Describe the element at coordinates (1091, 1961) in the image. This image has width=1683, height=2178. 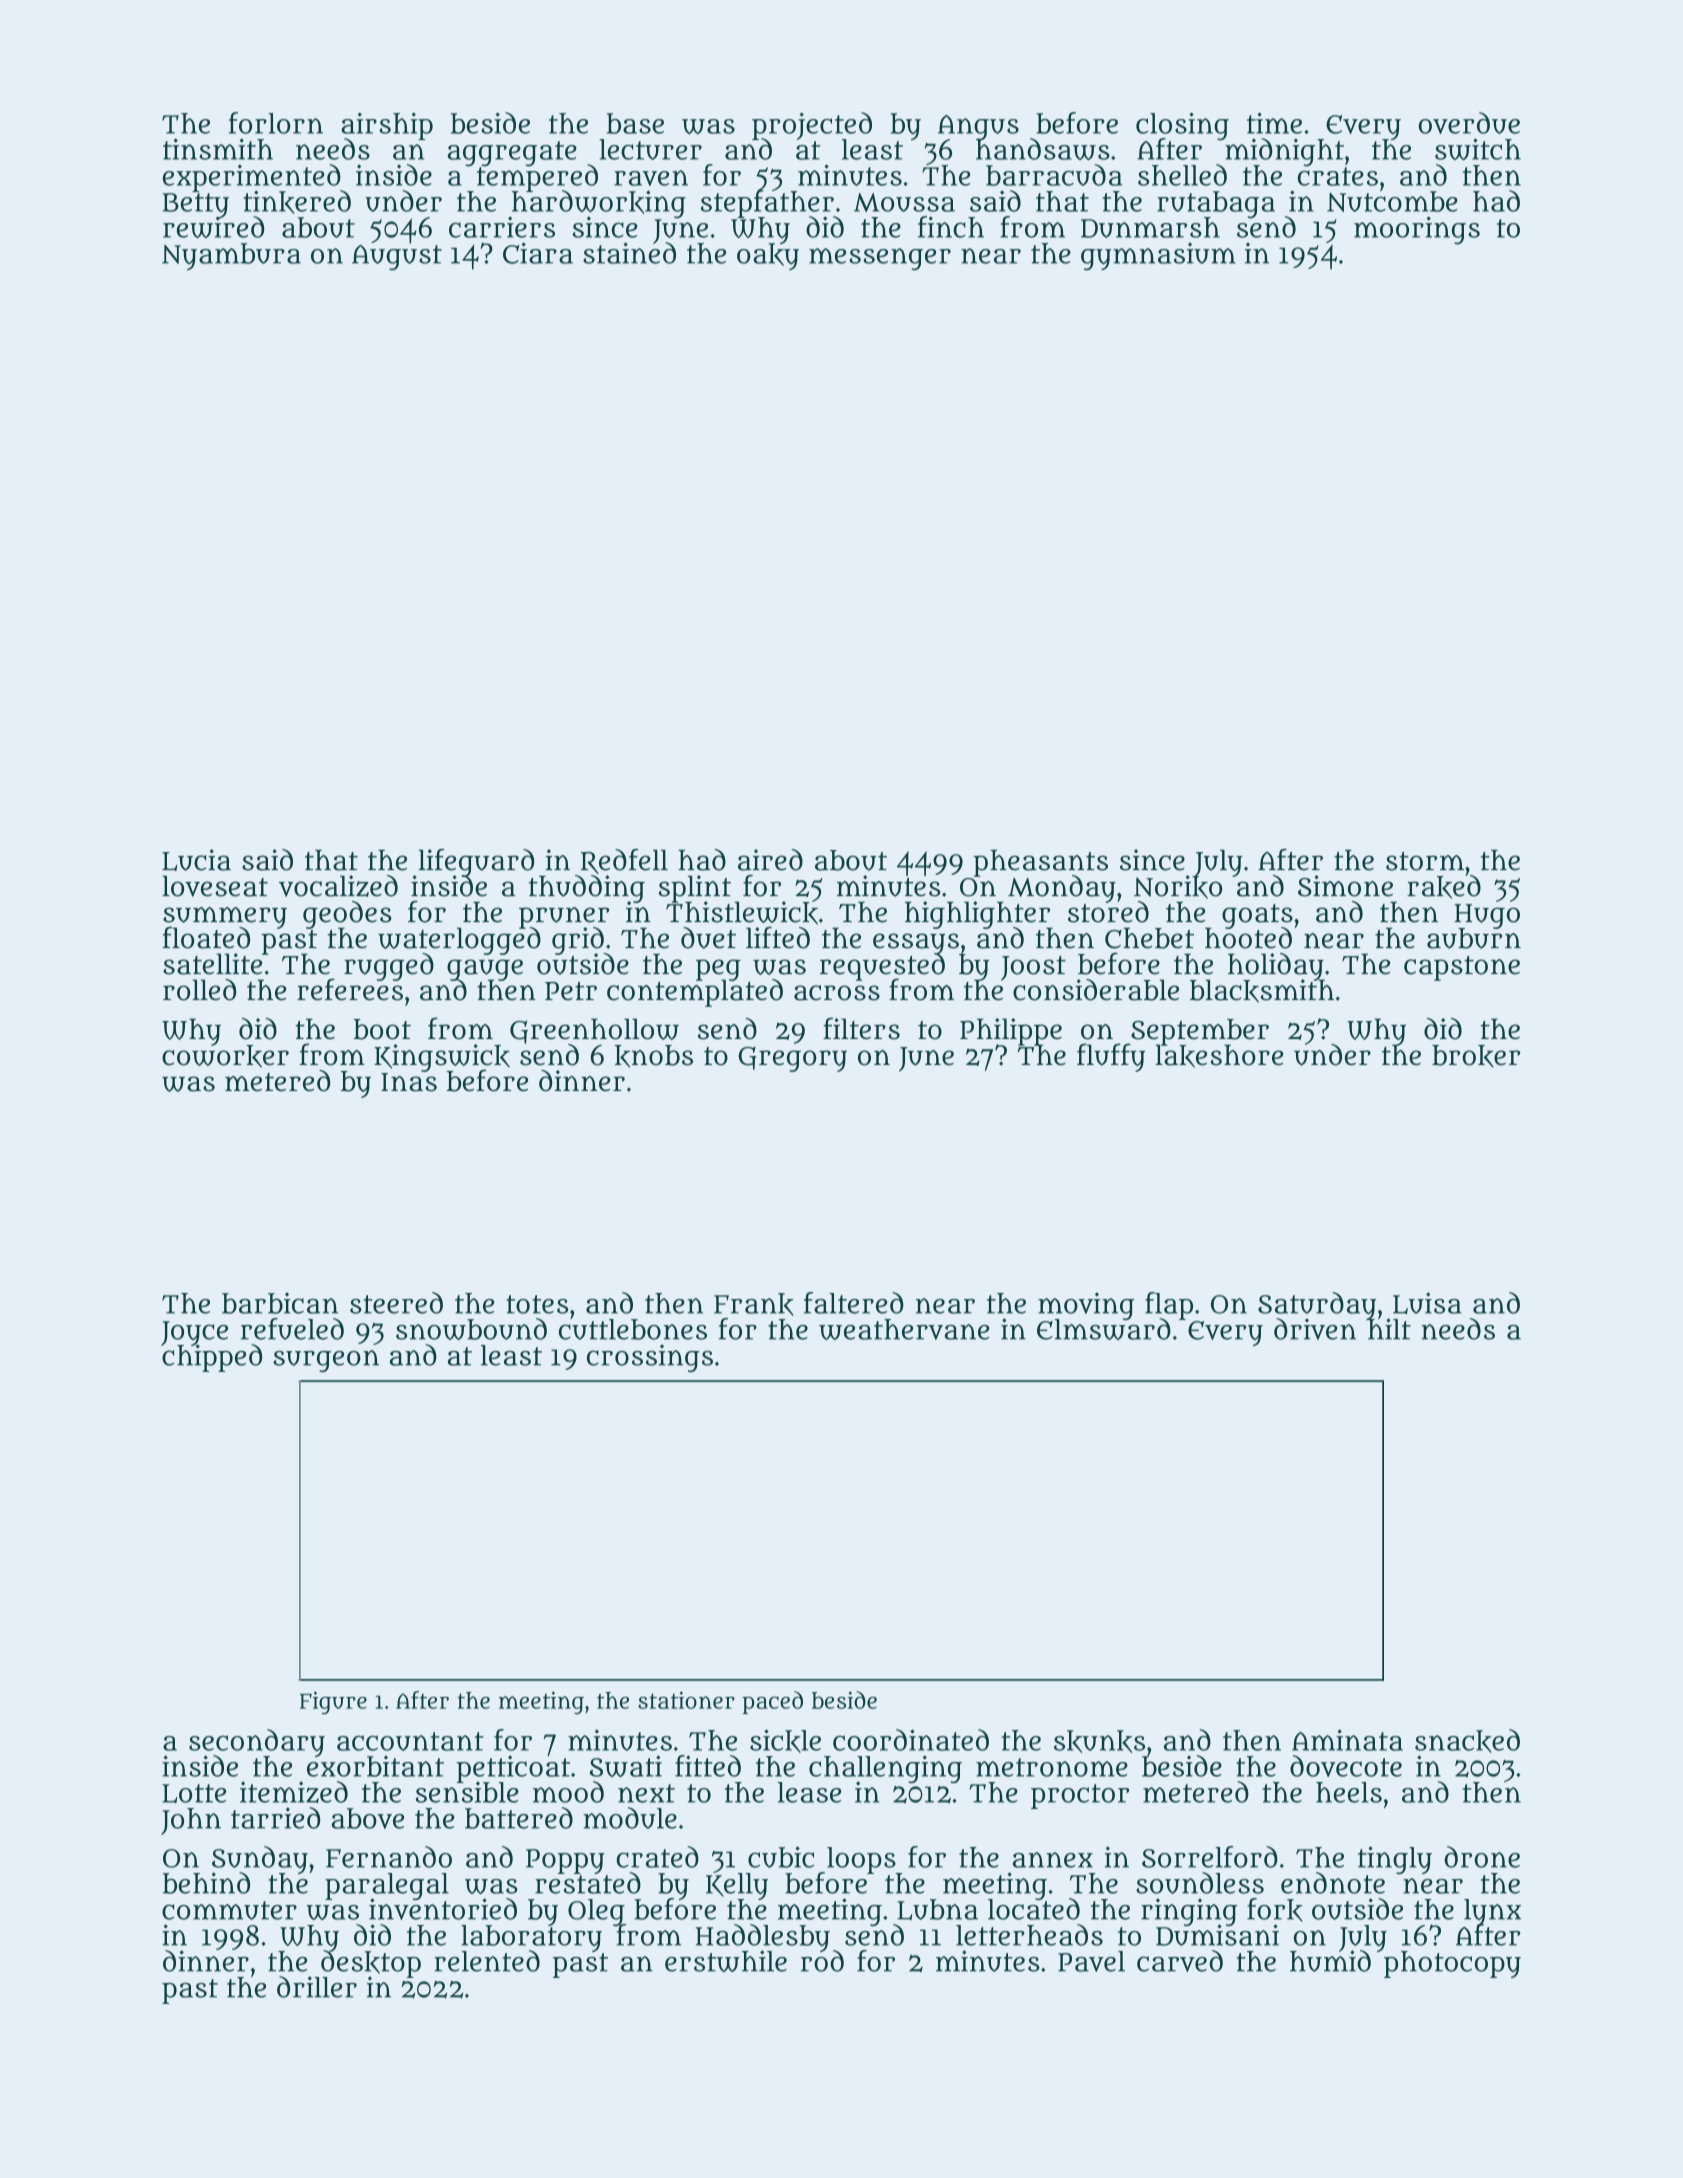
I see `Pavel` at that location.
